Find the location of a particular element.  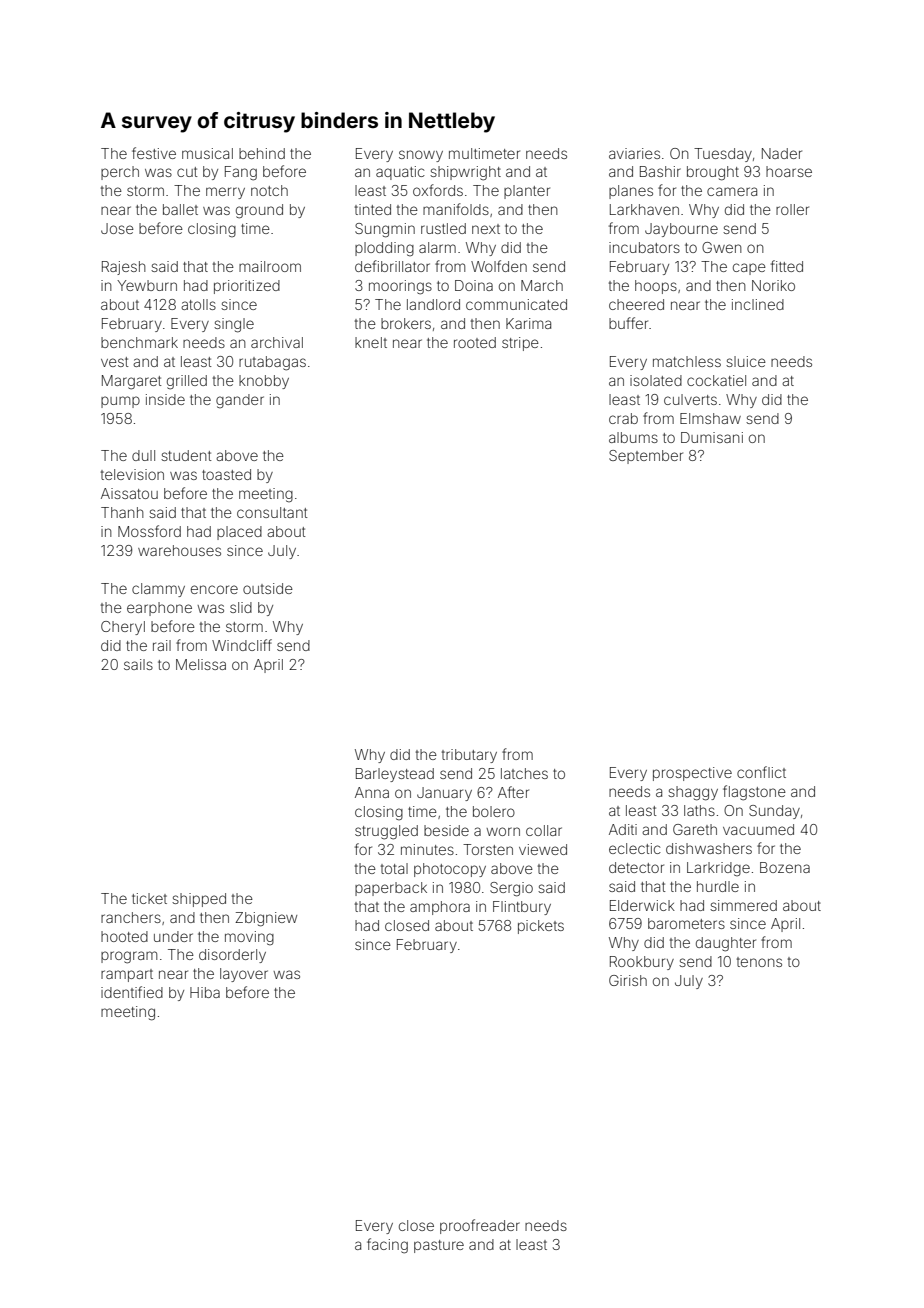

Zbigniew is located at coordinates (266, 919).
